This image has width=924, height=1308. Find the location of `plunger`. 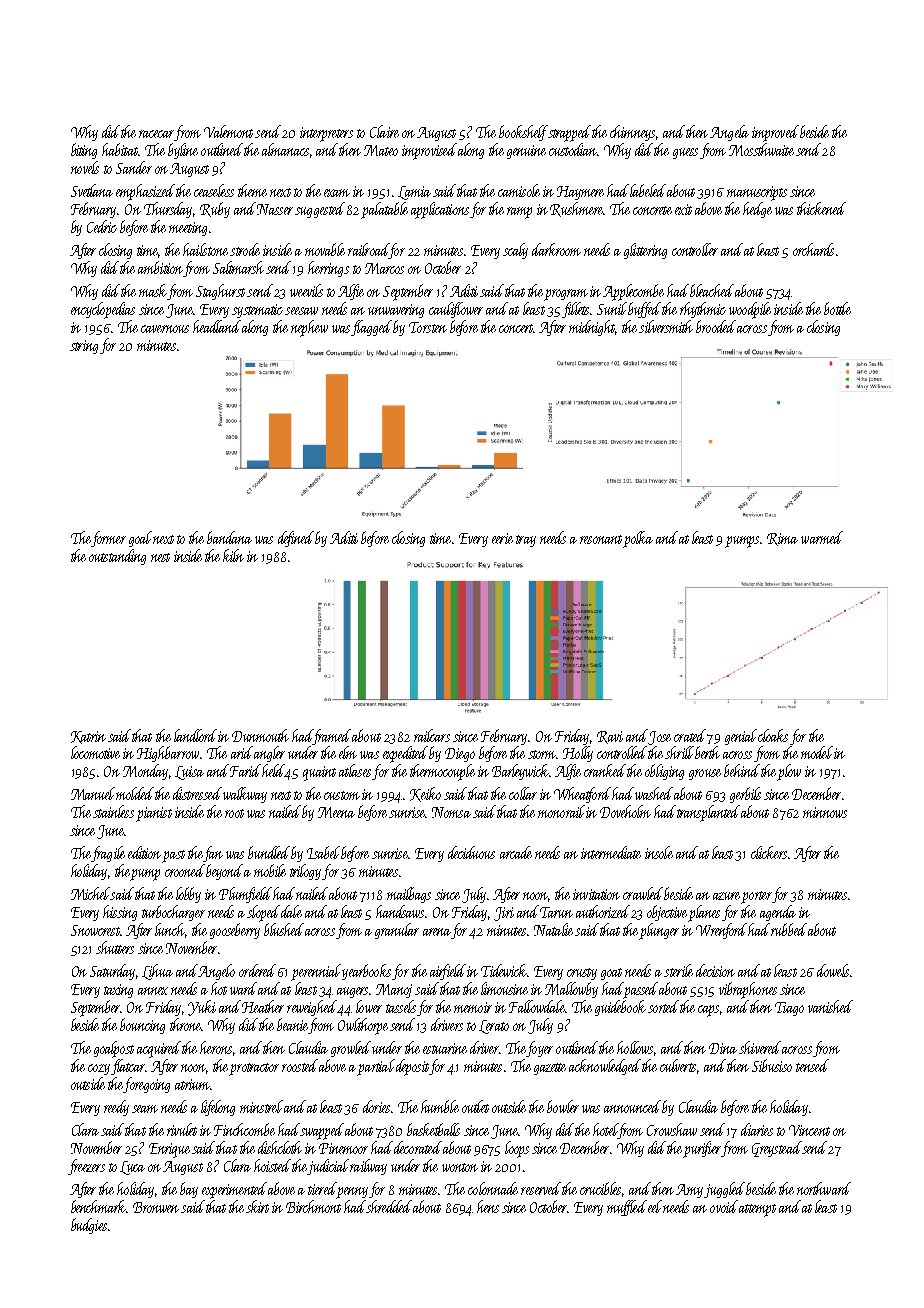

plunger is located at coordinates (659, 931).
